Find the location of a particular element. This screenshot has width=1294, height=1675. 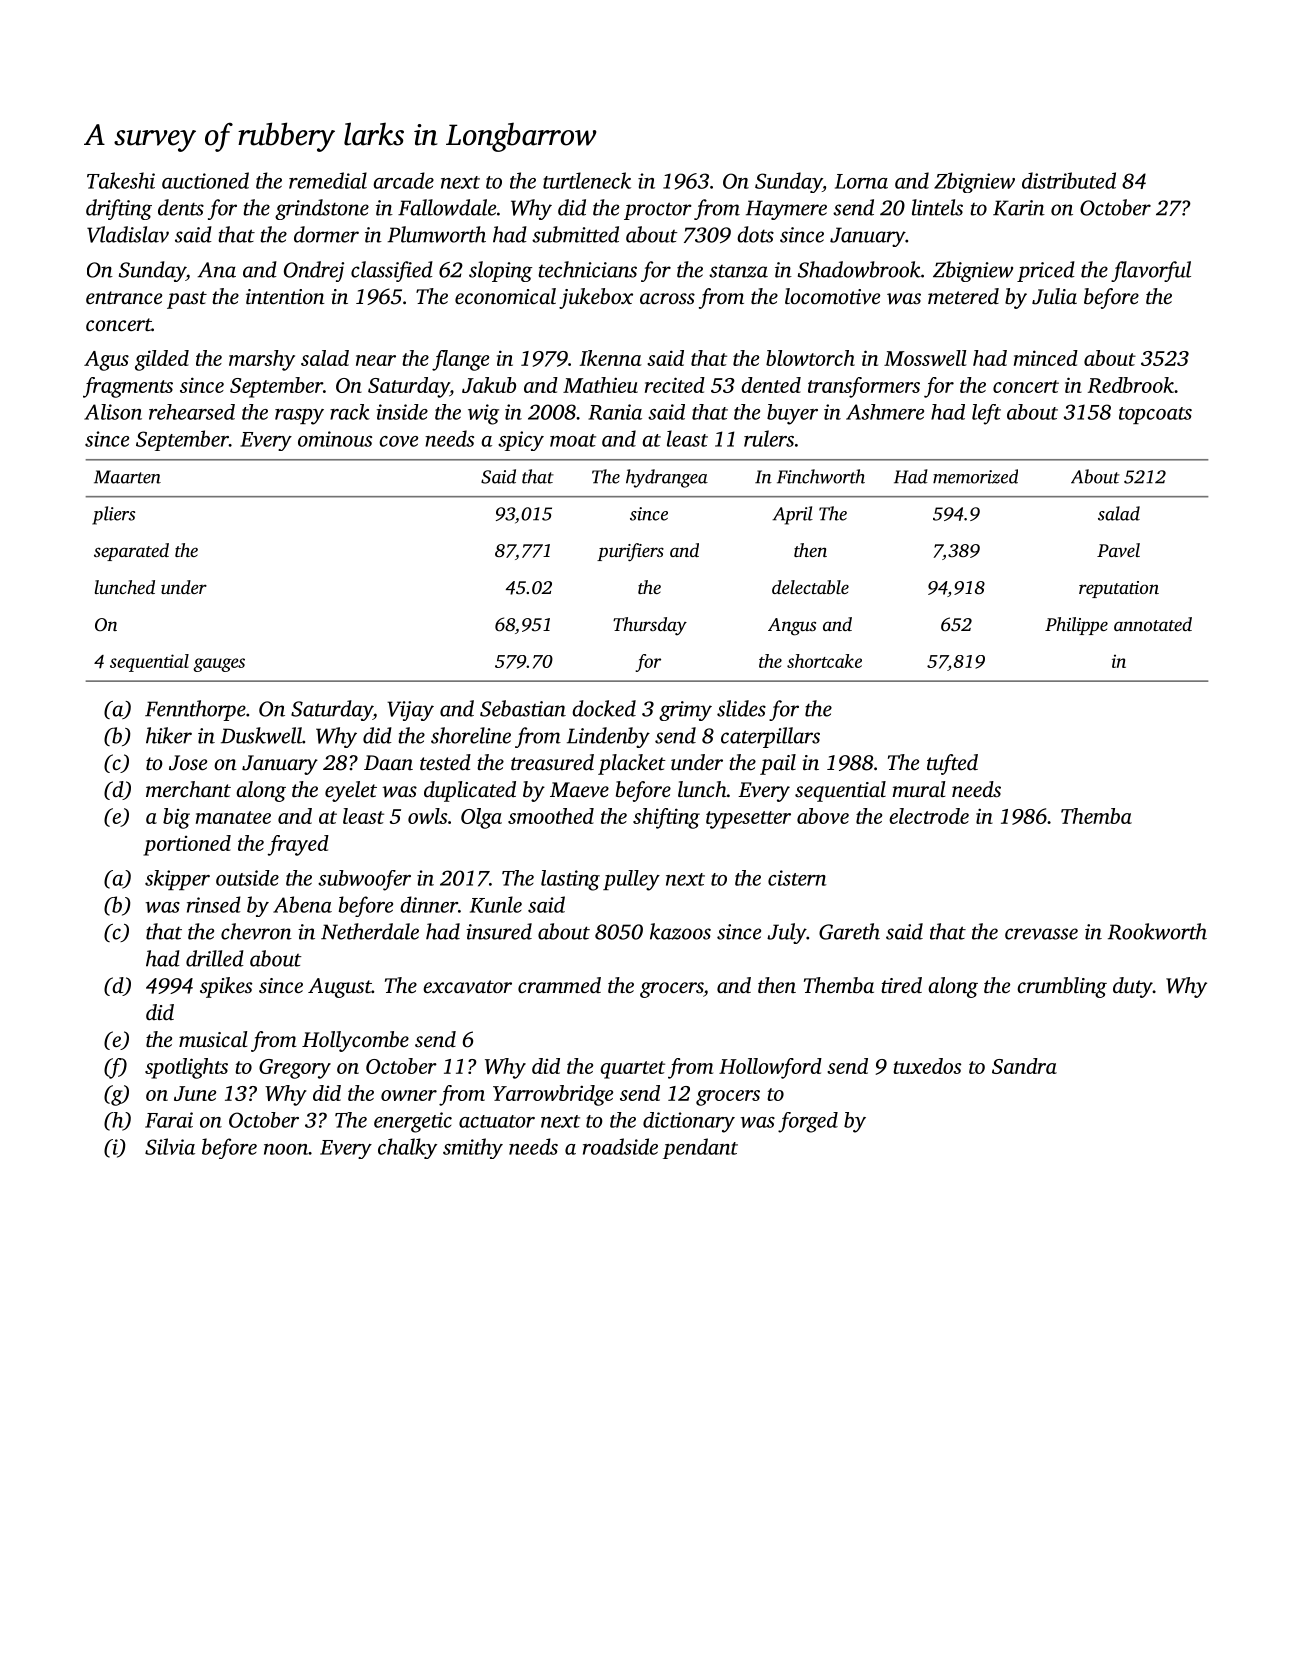

spotlights is located at coordinates (186, 1068).
